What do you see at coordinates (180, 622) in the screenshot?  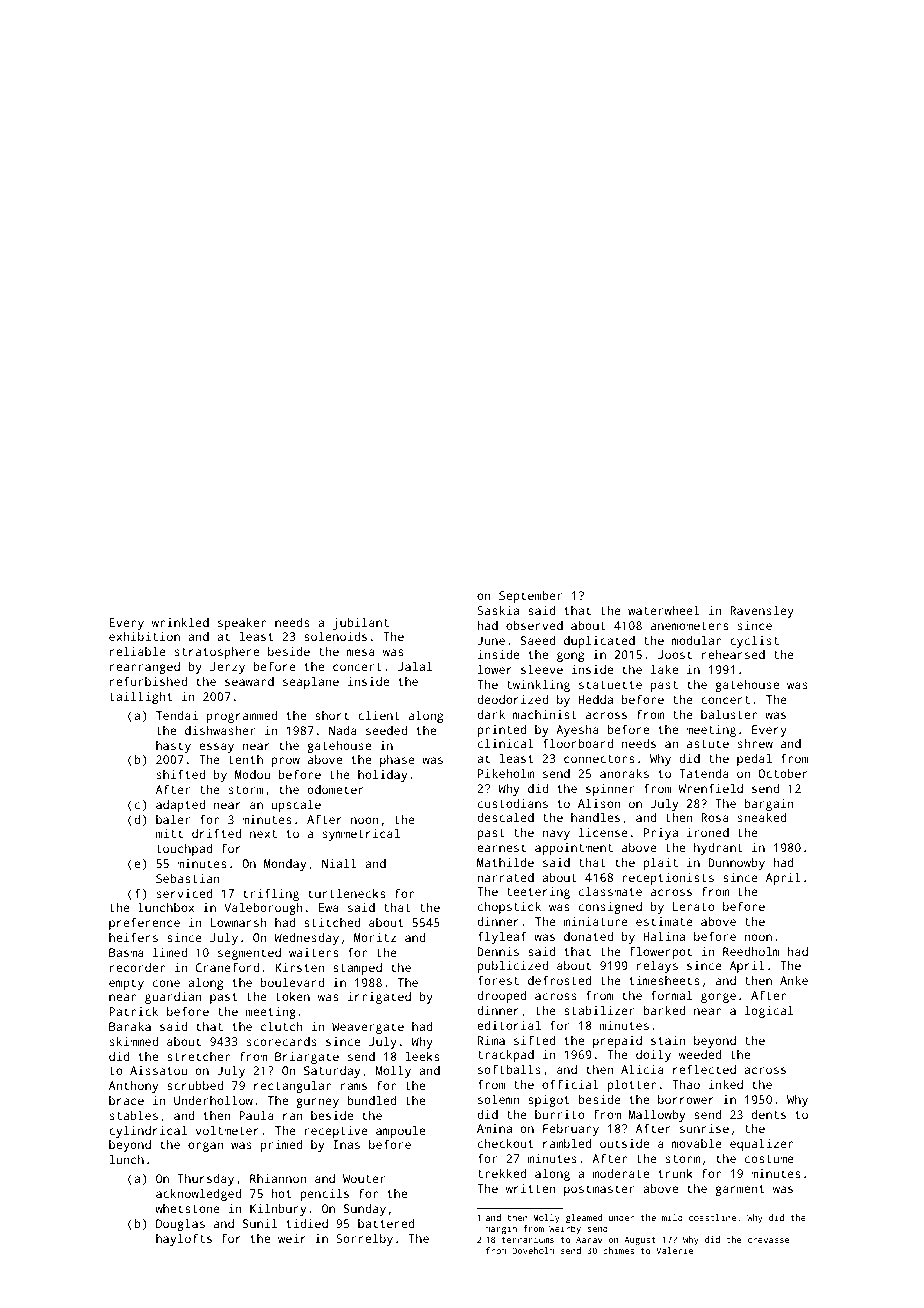 I see `wrinkled` at bounding box center [180, 622].
